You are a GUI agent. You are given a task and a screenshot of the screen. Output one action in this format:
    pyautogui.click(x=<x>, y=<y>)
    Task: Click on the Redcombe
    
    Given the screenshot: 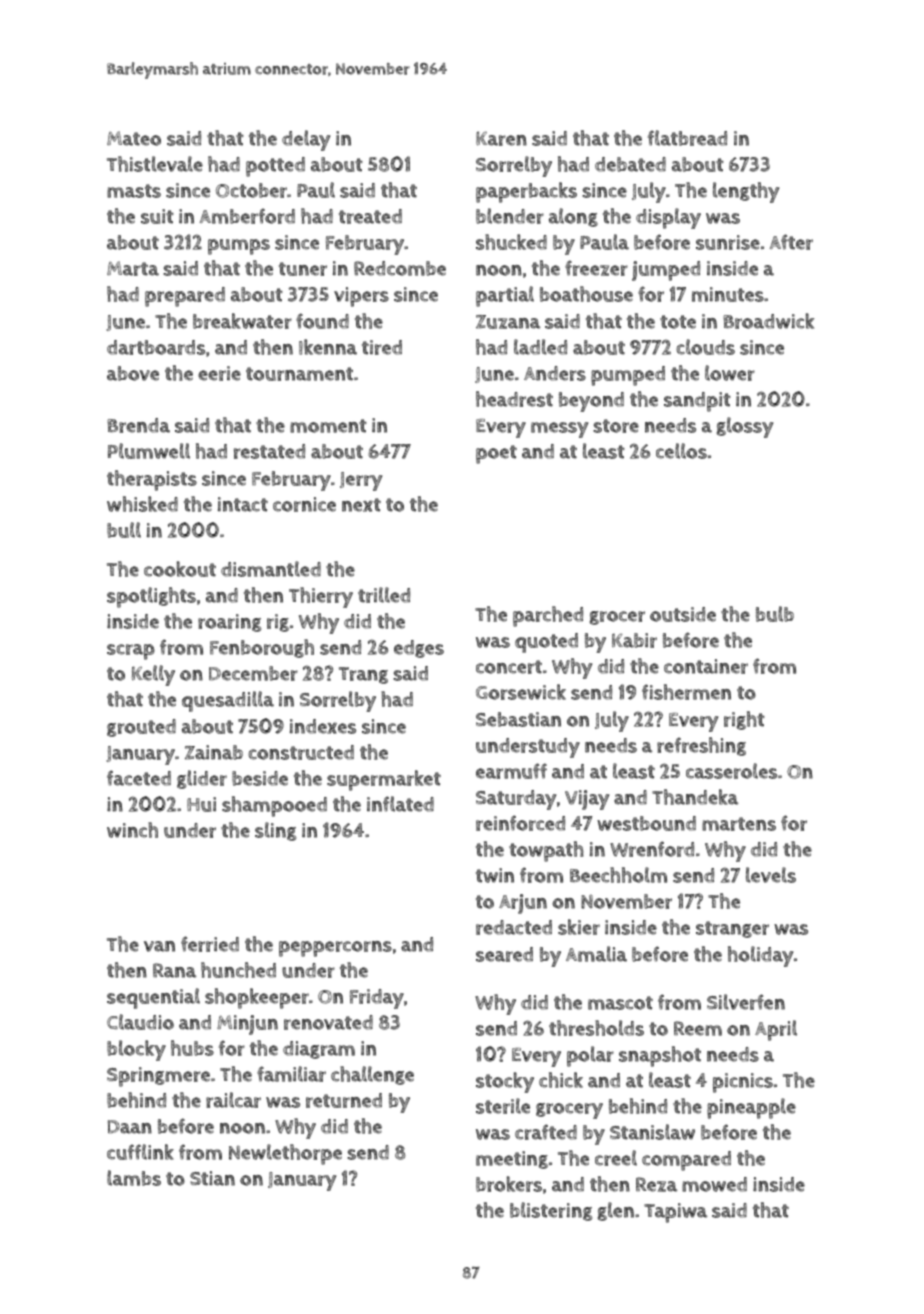 What is the action you would take?
    pyautogui.click(x=400, y=268)
